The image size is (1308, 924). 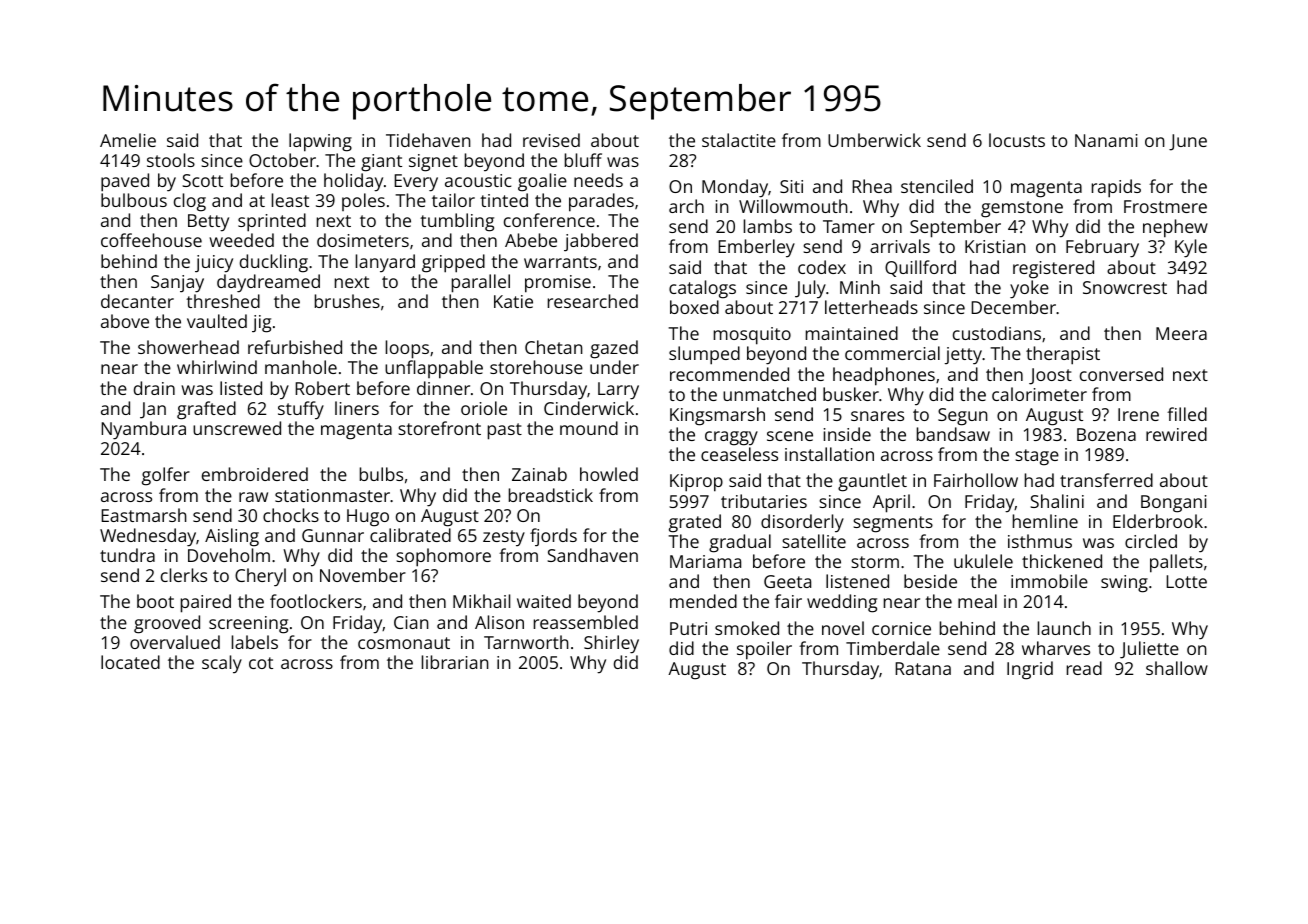 I want to click on stalactite, so click(x=739, y=140).
